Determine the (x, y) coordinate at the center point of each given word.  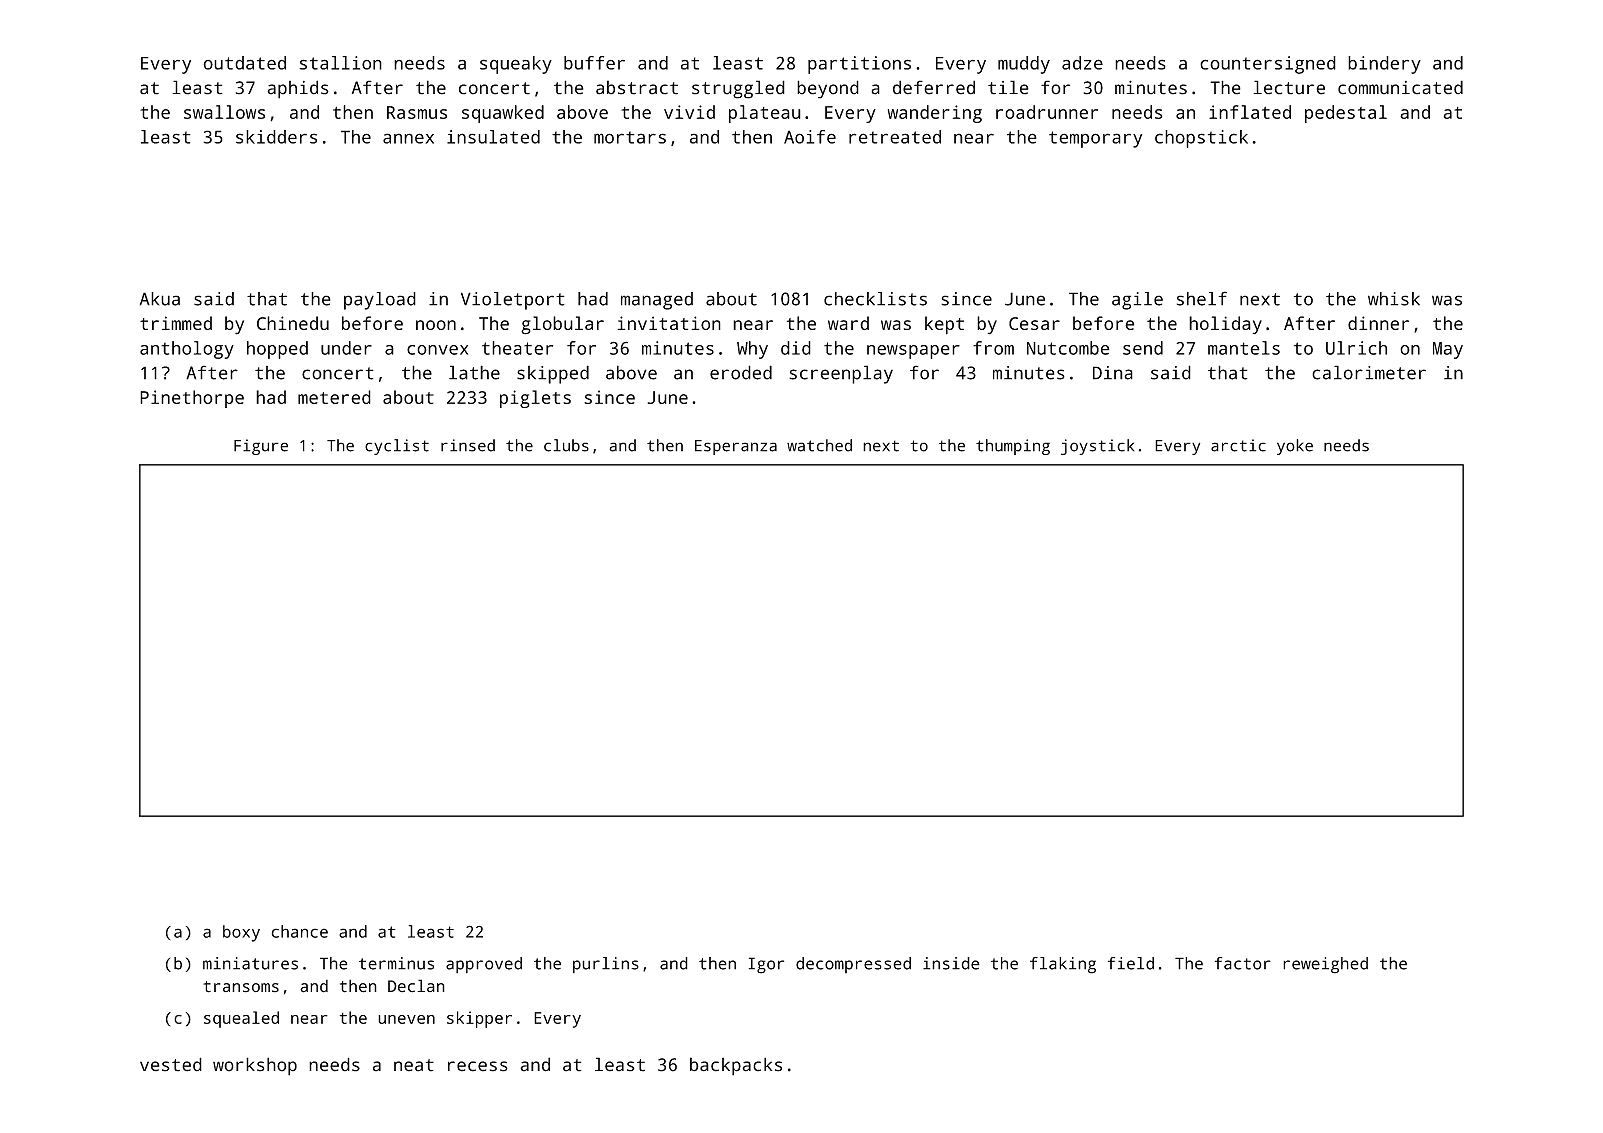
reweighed (1325, 965)
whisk (1394, 299)
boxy (241, 933)
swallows (224, 112)
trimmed (176, 323)
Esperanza (736, 447)
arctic (1238, 445)
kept (944, 325)
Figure (261, 447)
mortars (630, 137)
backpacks (736, 1066)
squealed (241, 1019)
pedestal (1346, 114)
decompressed (853, 965)
